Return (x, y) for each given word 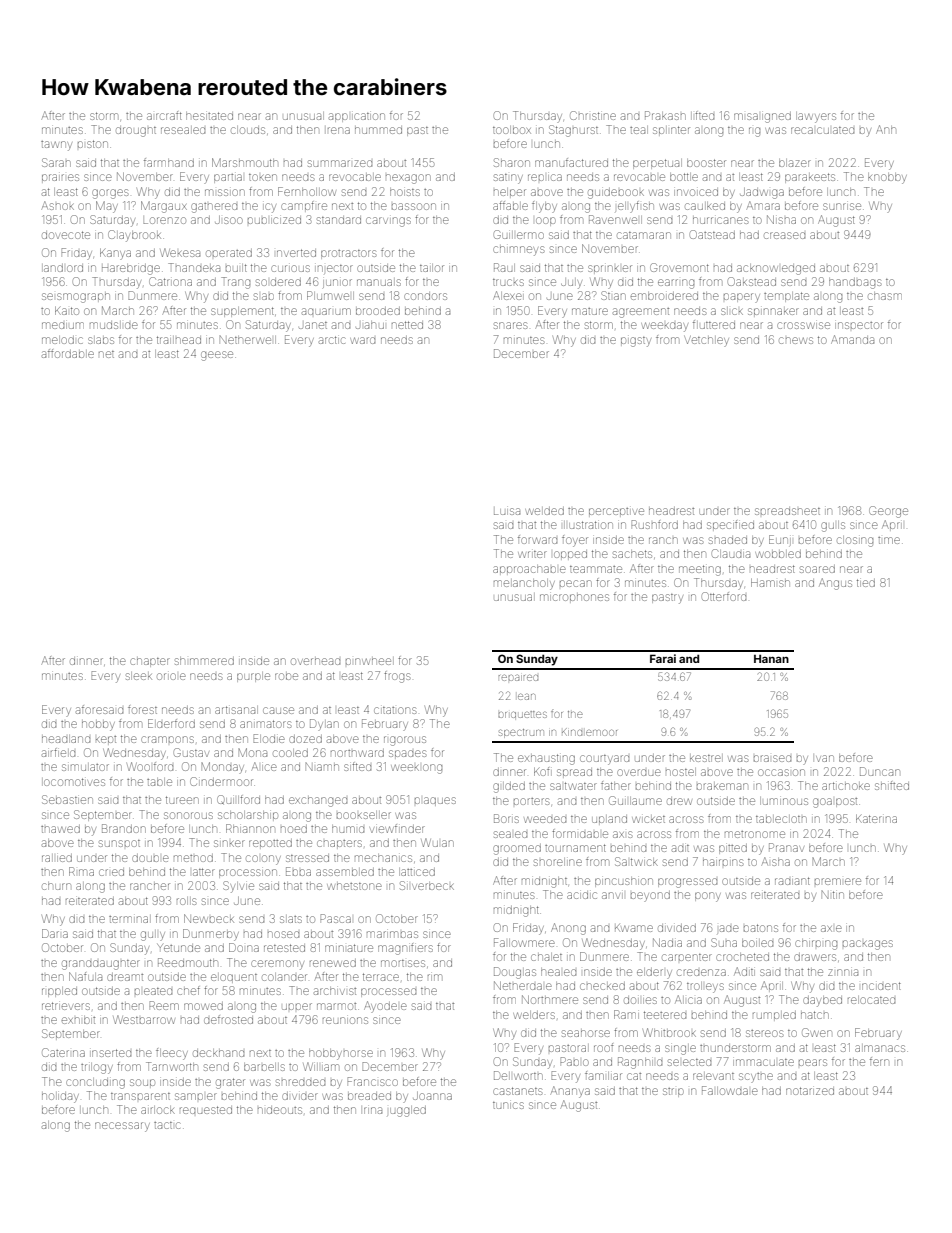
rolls (186, 901)
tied (866, 583)
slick (732, 311)
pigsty (636, 342)
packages (868, 945)
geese (217, 356)
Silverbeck (427, 885)
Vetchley (706, 341)
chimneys (518, 251)
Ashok (58, 205)
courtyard (604, 760)
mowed (203, 1006)
